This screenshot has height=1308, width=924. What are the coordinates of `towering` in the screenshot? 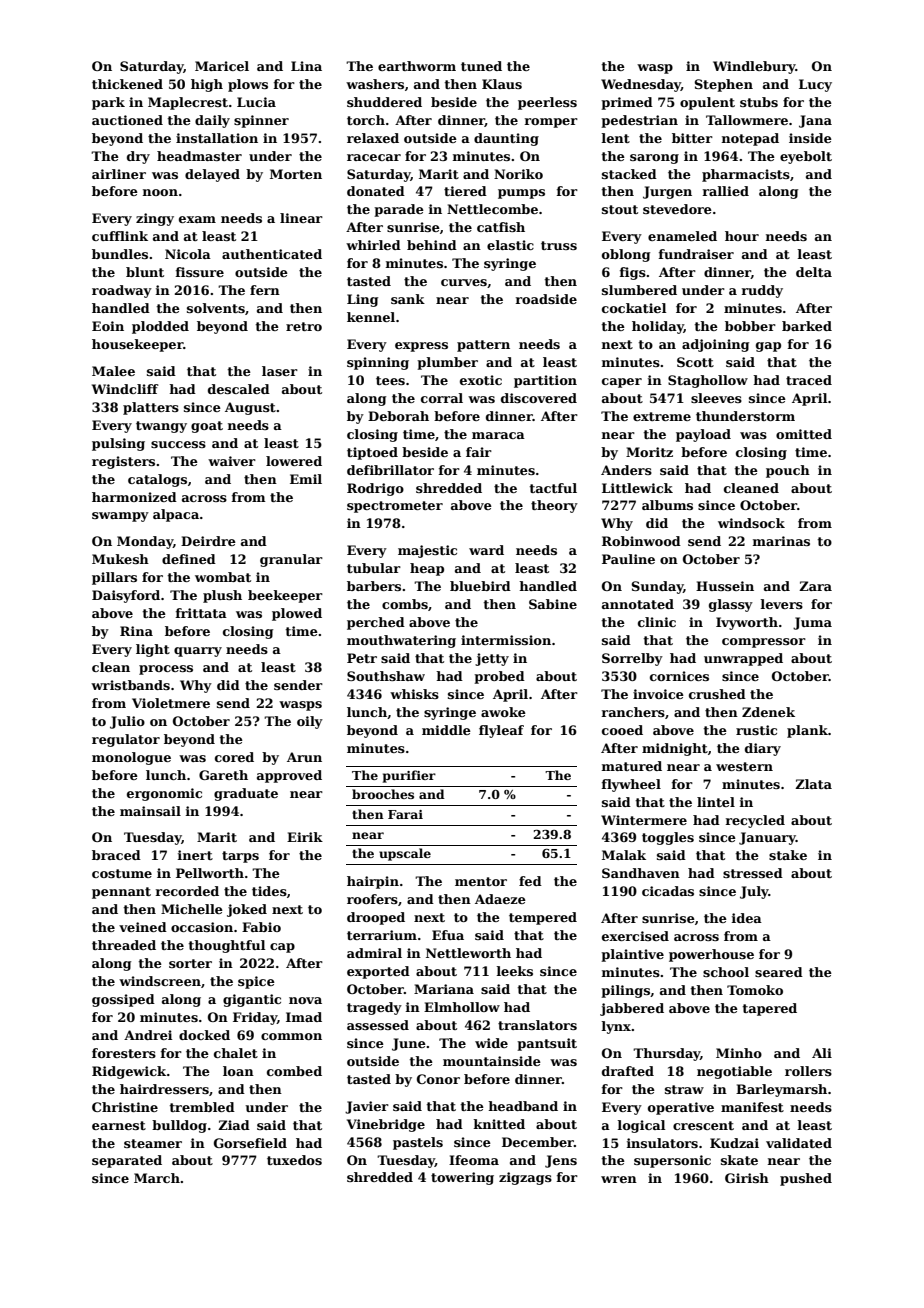 It's located at (462, 1178).
